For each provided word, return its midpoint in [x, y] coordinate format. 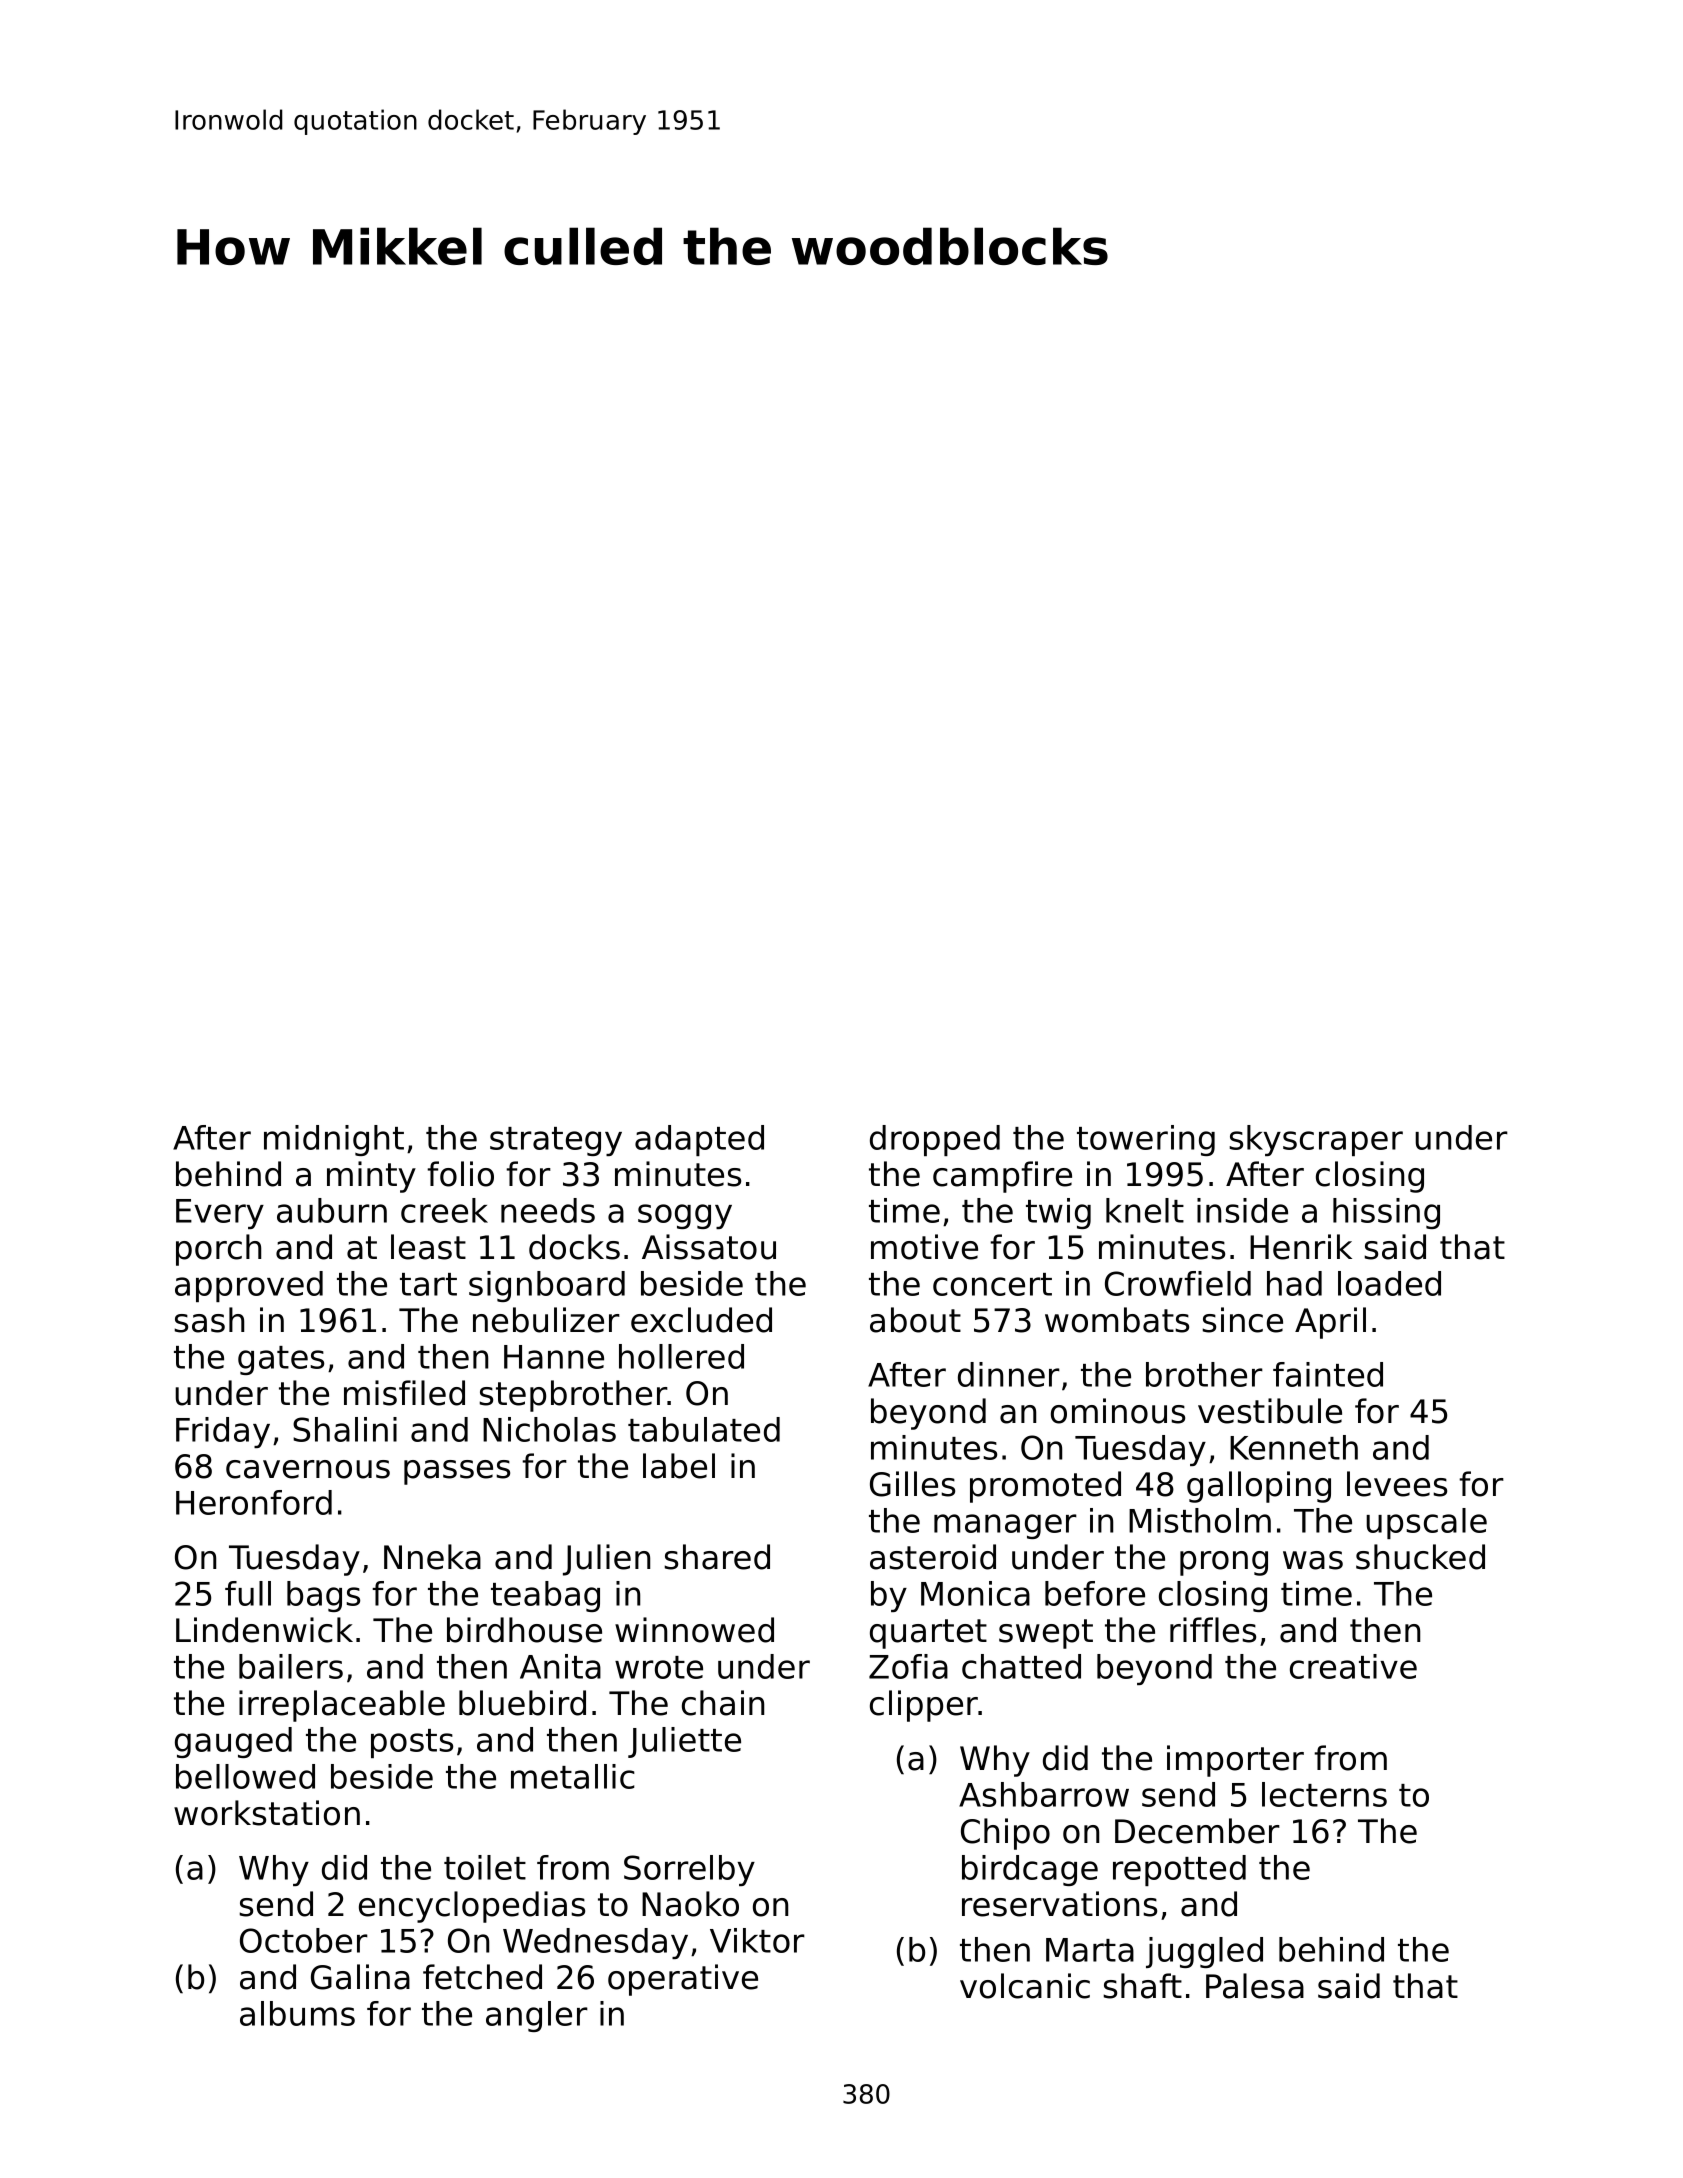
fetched [482, 1977]
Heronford [254, 1502]
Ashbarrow [1044, 1794]
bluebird [522, 1703]
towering [1146, 1140]
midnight [334, 1140]
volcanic [1025, 1986]
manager [1005, 1526]
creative [1353, 1666]
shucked [1420, 1557]
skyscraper [1316, 1140]
